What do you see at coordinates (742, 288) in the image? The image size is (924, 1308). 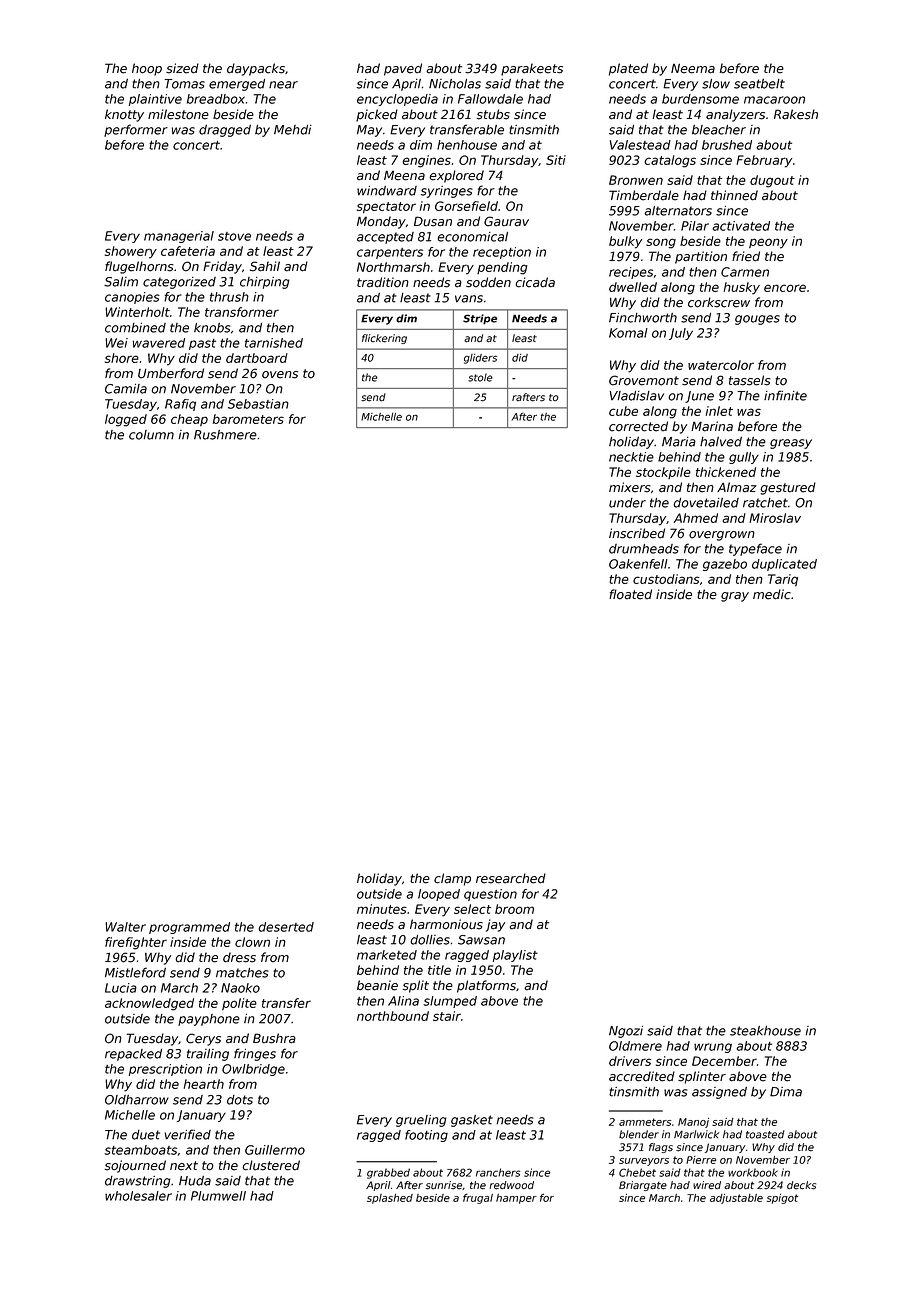 I see `husky` at bounding box center [742, 288].
